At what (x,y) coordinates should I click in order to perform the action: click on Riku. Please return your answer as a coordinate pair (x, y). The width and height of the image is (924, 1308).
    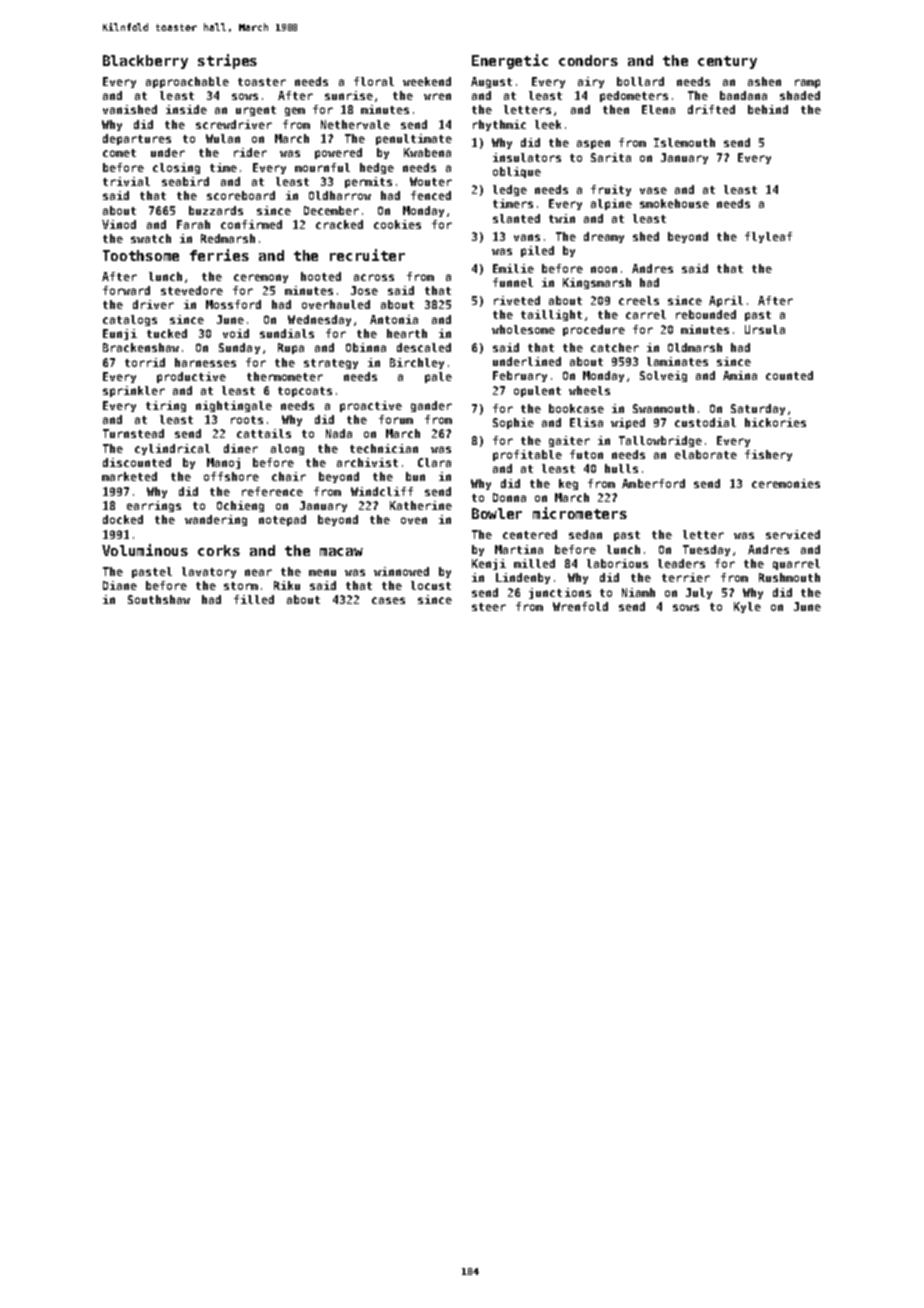
    Looking at the image, I should click on (287, 585).
